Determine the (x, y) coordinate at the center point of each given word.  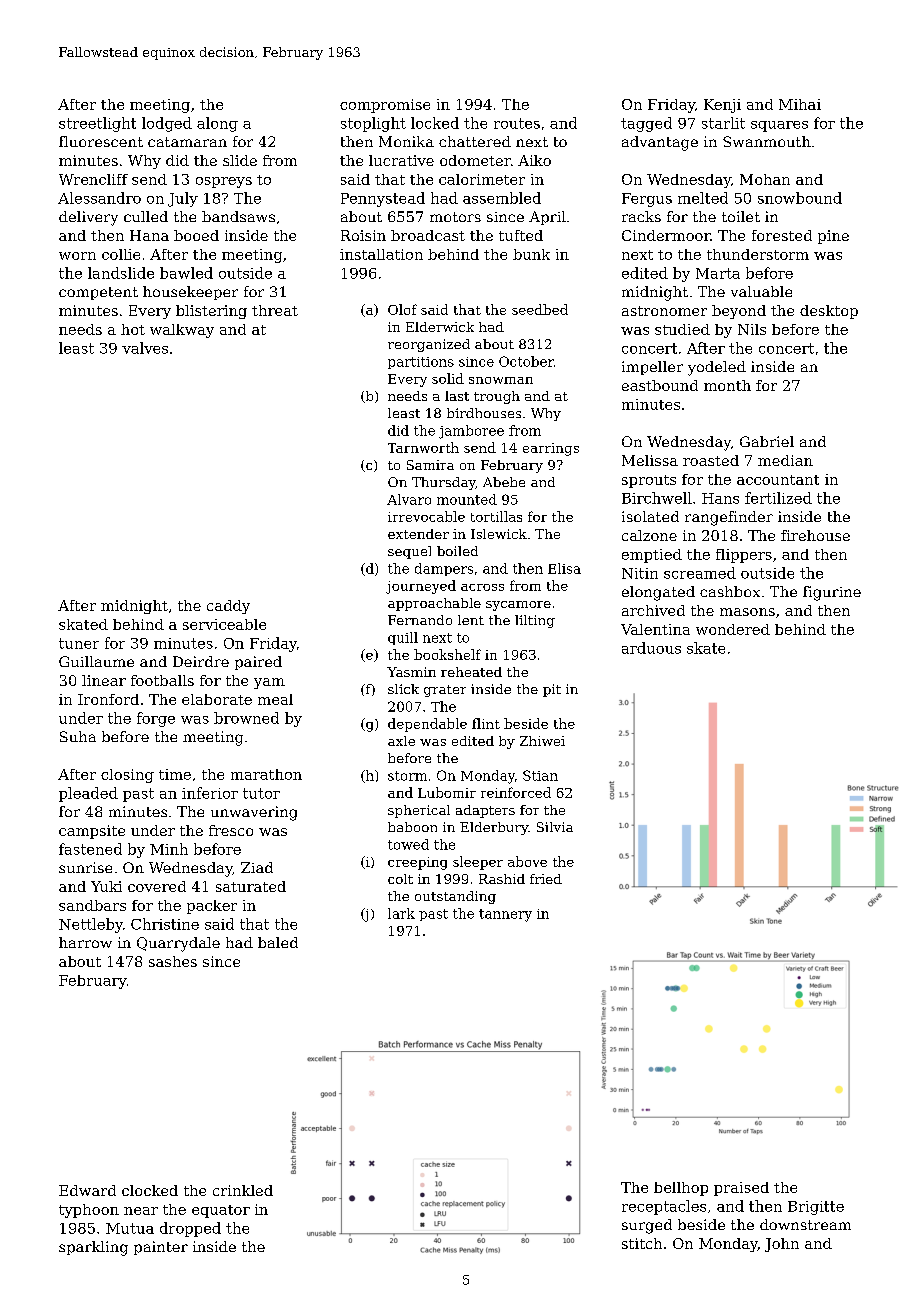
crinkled (243, 1190)
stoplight (373, 124)
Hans (720, 498)
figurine (832, 593)
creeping (417, 863)
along (217, 124)
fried (546, 879)
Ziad (257, 867)
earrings (551, 449)
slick (403, 689)
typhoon (89, 1211)
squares (779, 126)
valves (145, 348)
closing (127, 776)
